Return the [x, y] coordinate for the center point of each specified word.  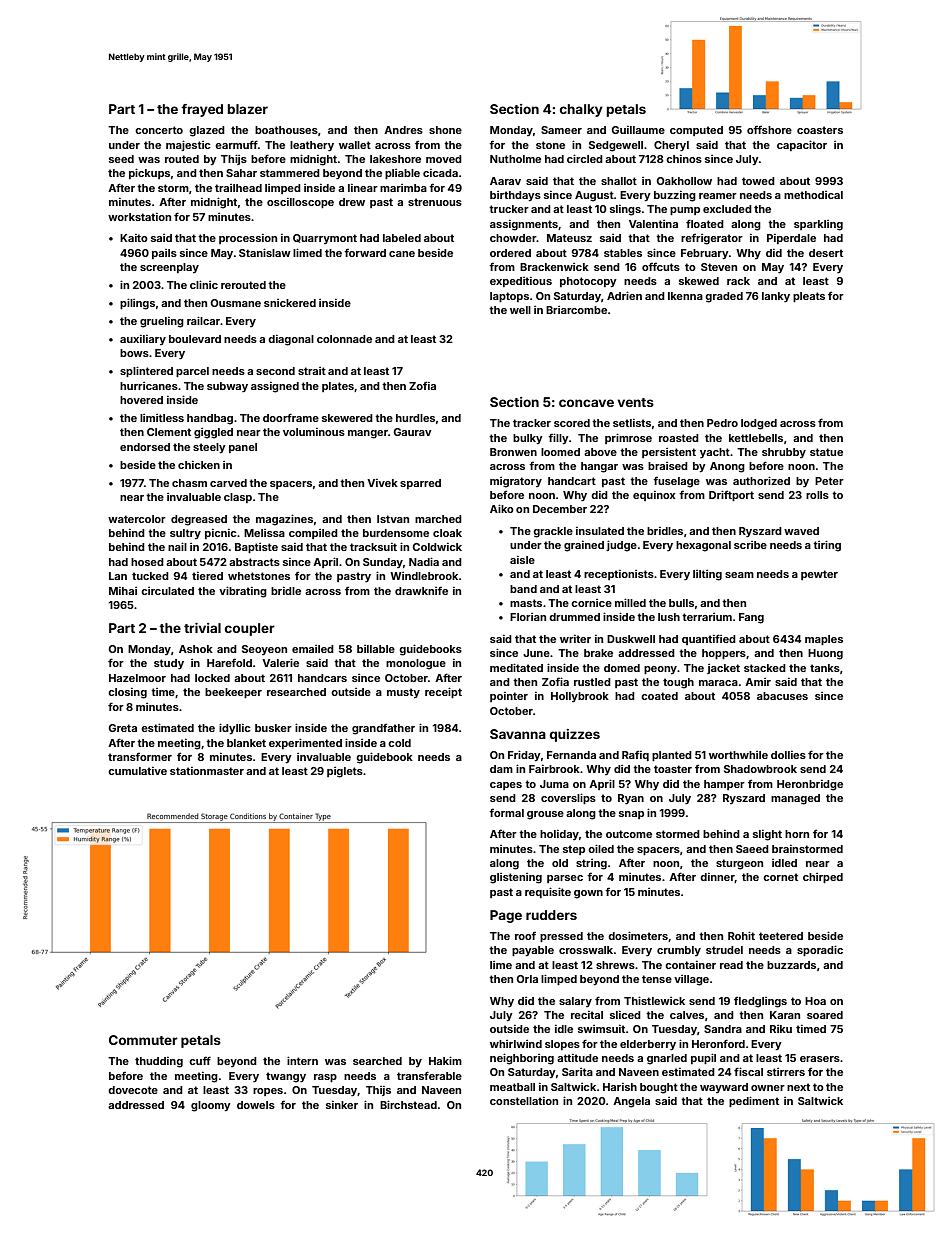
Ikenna [685, 296]
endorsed [145, 447]
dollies [788, 755]
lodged [759, 424]
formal [506, 812]
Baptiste [256, 548]
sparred [420, 484]
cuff [200, 1060]
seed [121, 159]
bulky [528, 439]
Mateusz [569, 238]
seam [739, 575]
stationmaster [207, 771]
